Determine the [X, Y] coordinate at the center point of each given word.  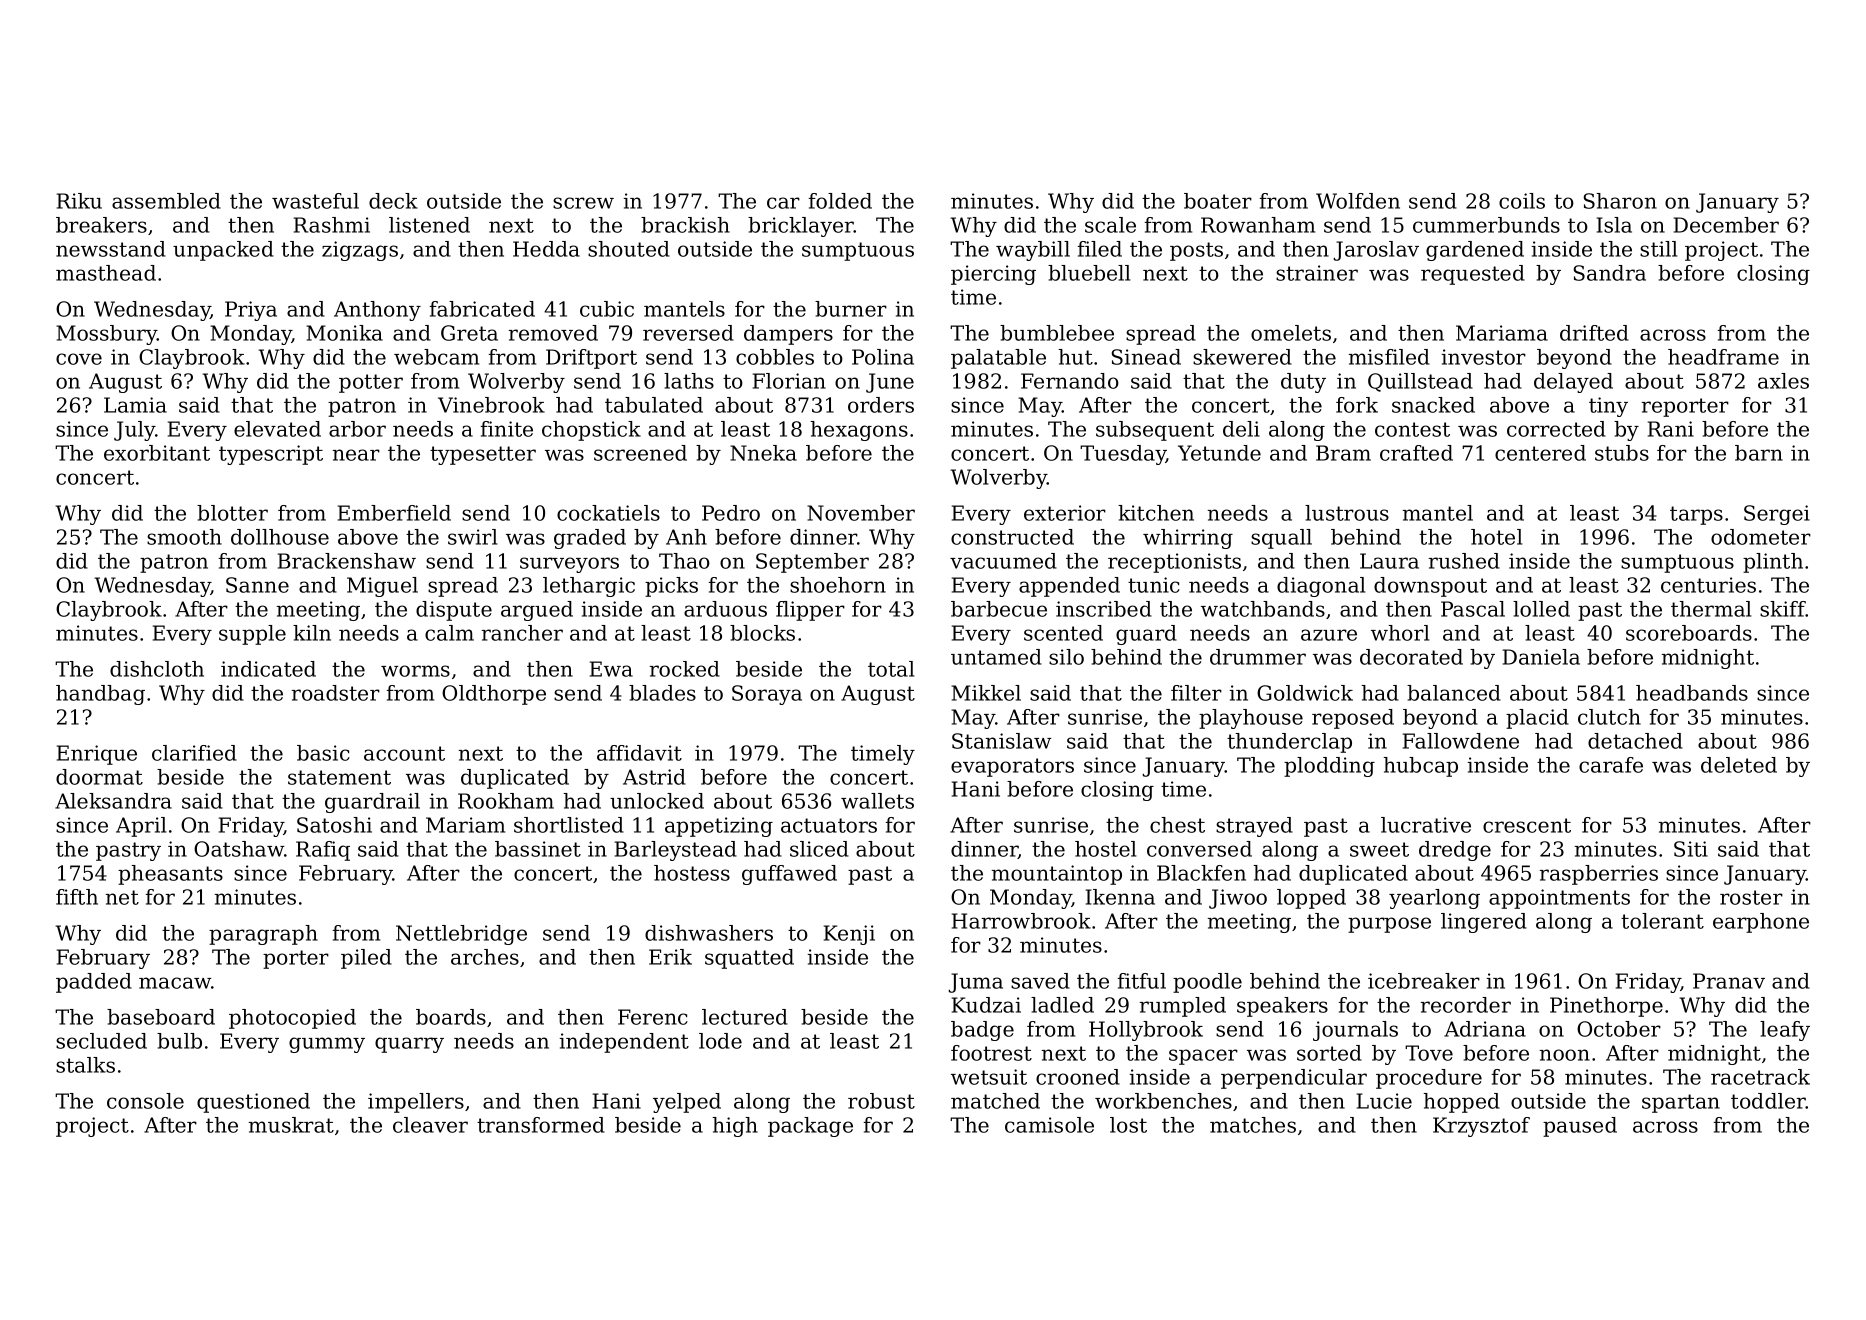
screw [583, 203]
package [810, 1127]
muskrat [291, 1125]
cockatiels [608, 513]
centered [1540, 453]
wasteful [315, 201]
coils [1522, 201]
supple [252, 635]
